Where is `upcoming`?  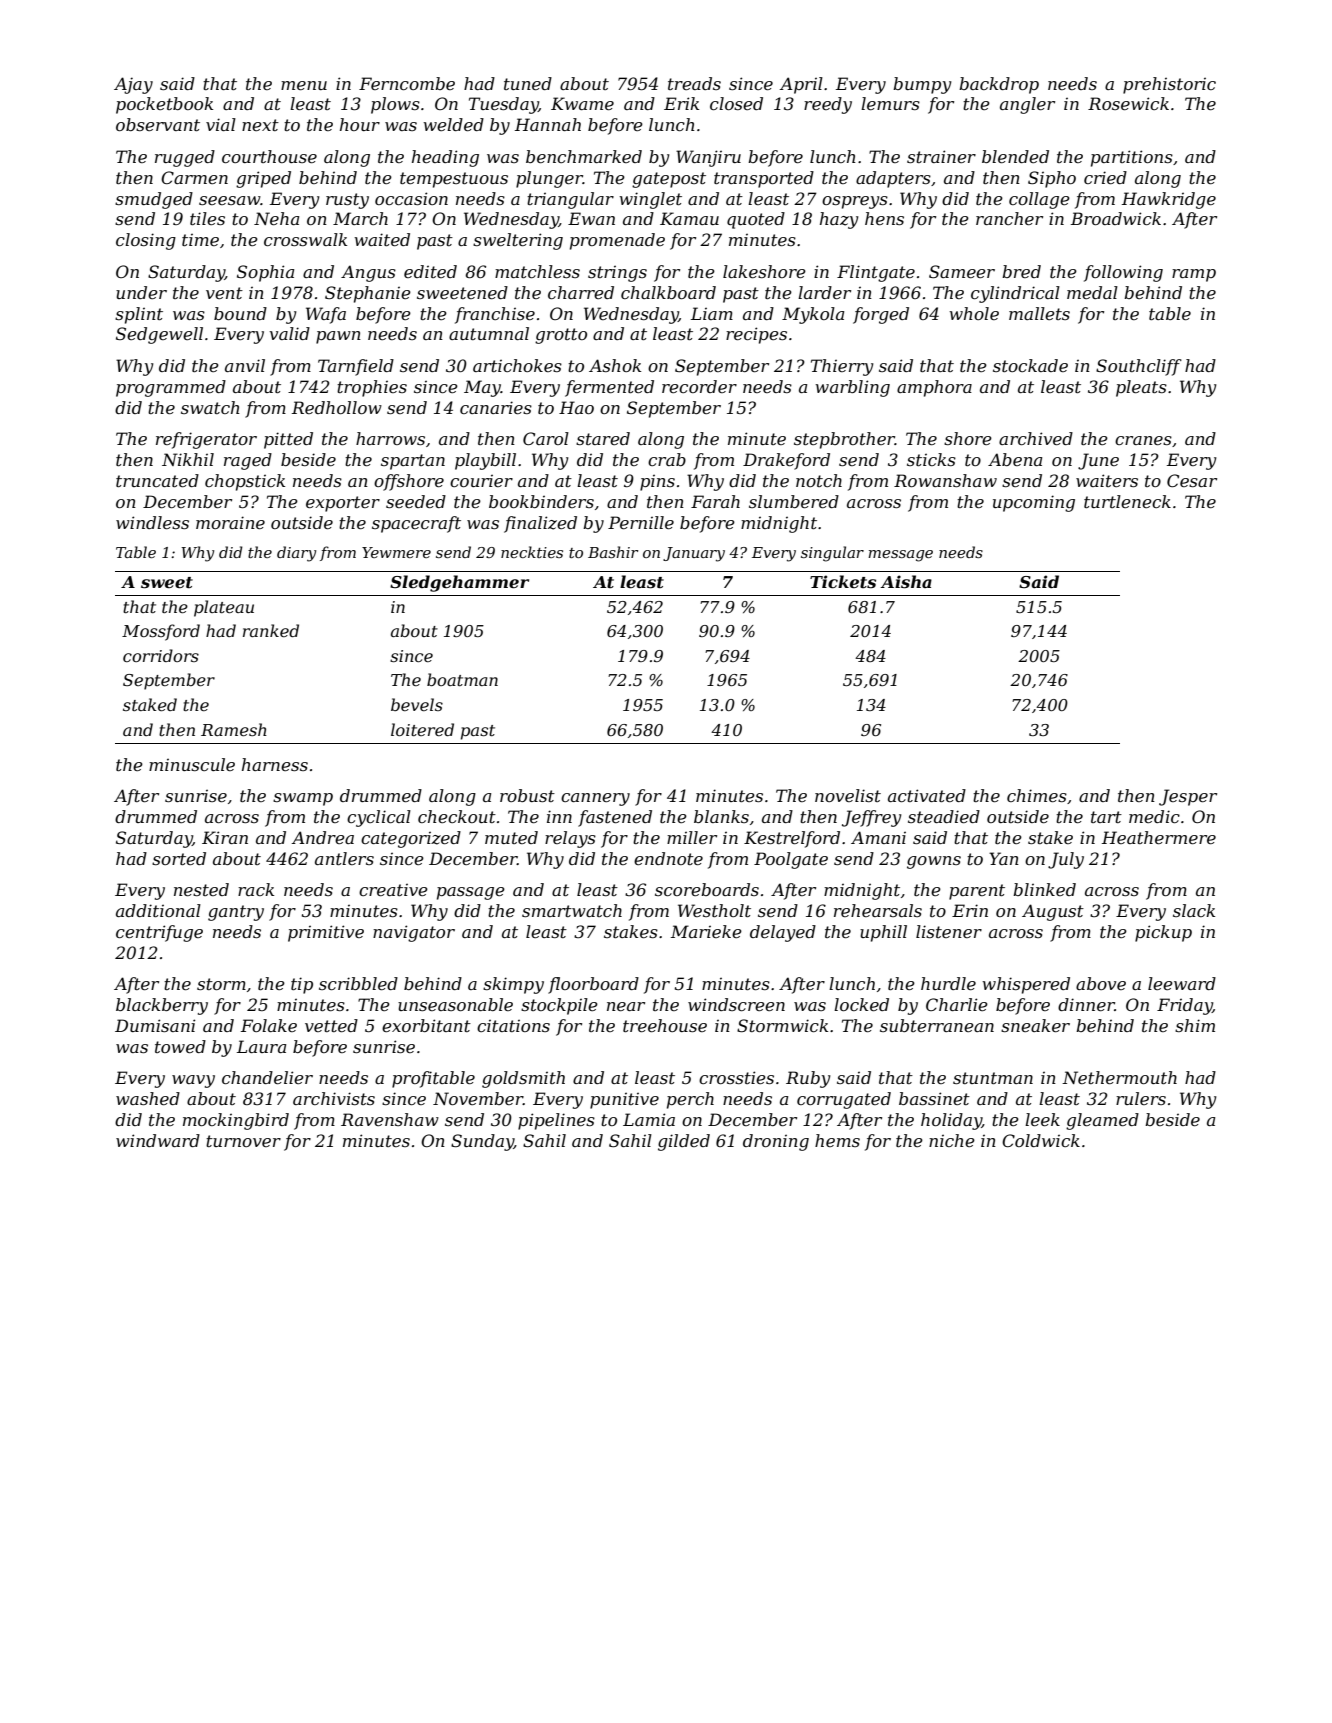 upcoming is located at coordinates (1034, 503).
